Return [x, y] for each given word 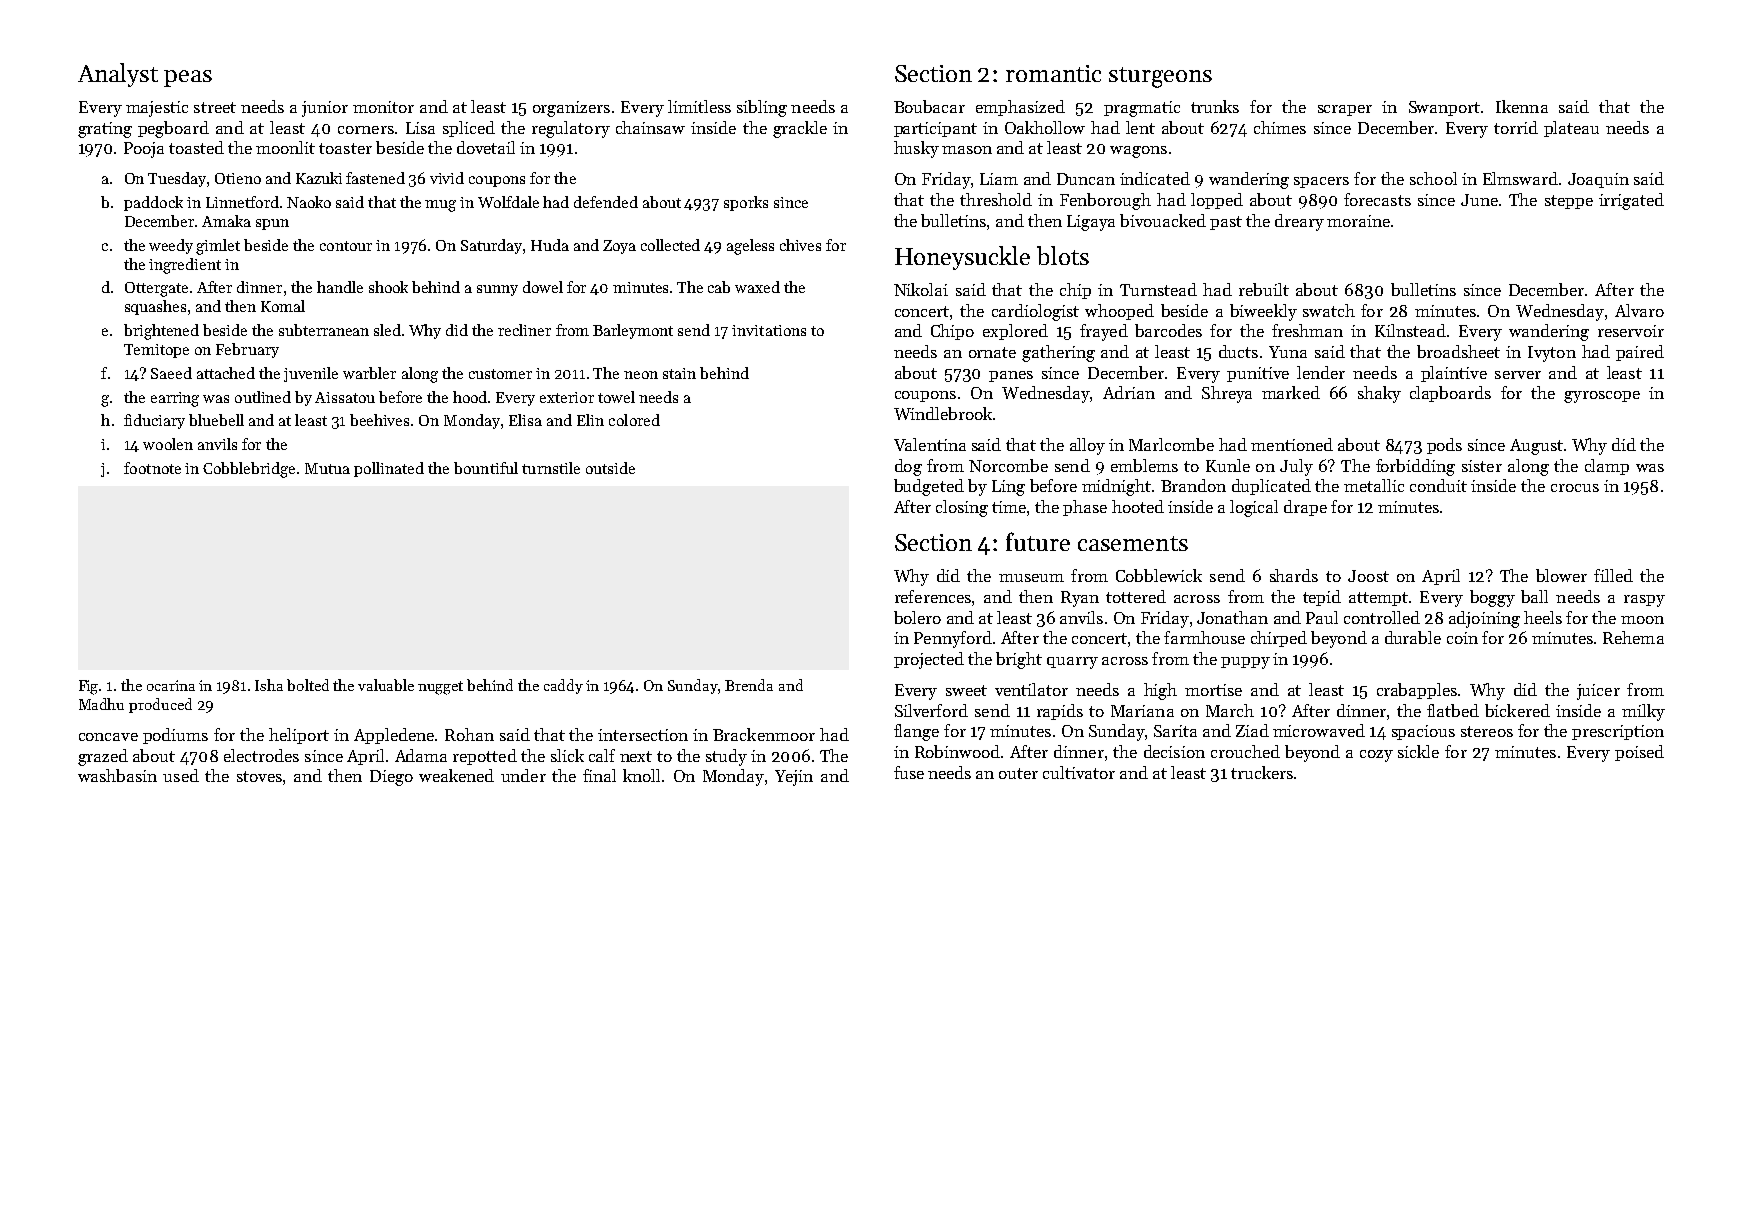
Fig [89, 687]
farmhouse [1204, 637]
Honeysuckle [962, 258]
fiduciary [154, 421]
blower [1561, 575]
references [933, 596]
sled [387, 330]
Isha [269, 685]
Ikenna [1522, 106]
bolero [917, 617]
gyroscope [1602, 397]
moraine [1358, 221]
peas [188, 78]
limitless [699, 106]
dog [908, 467]
